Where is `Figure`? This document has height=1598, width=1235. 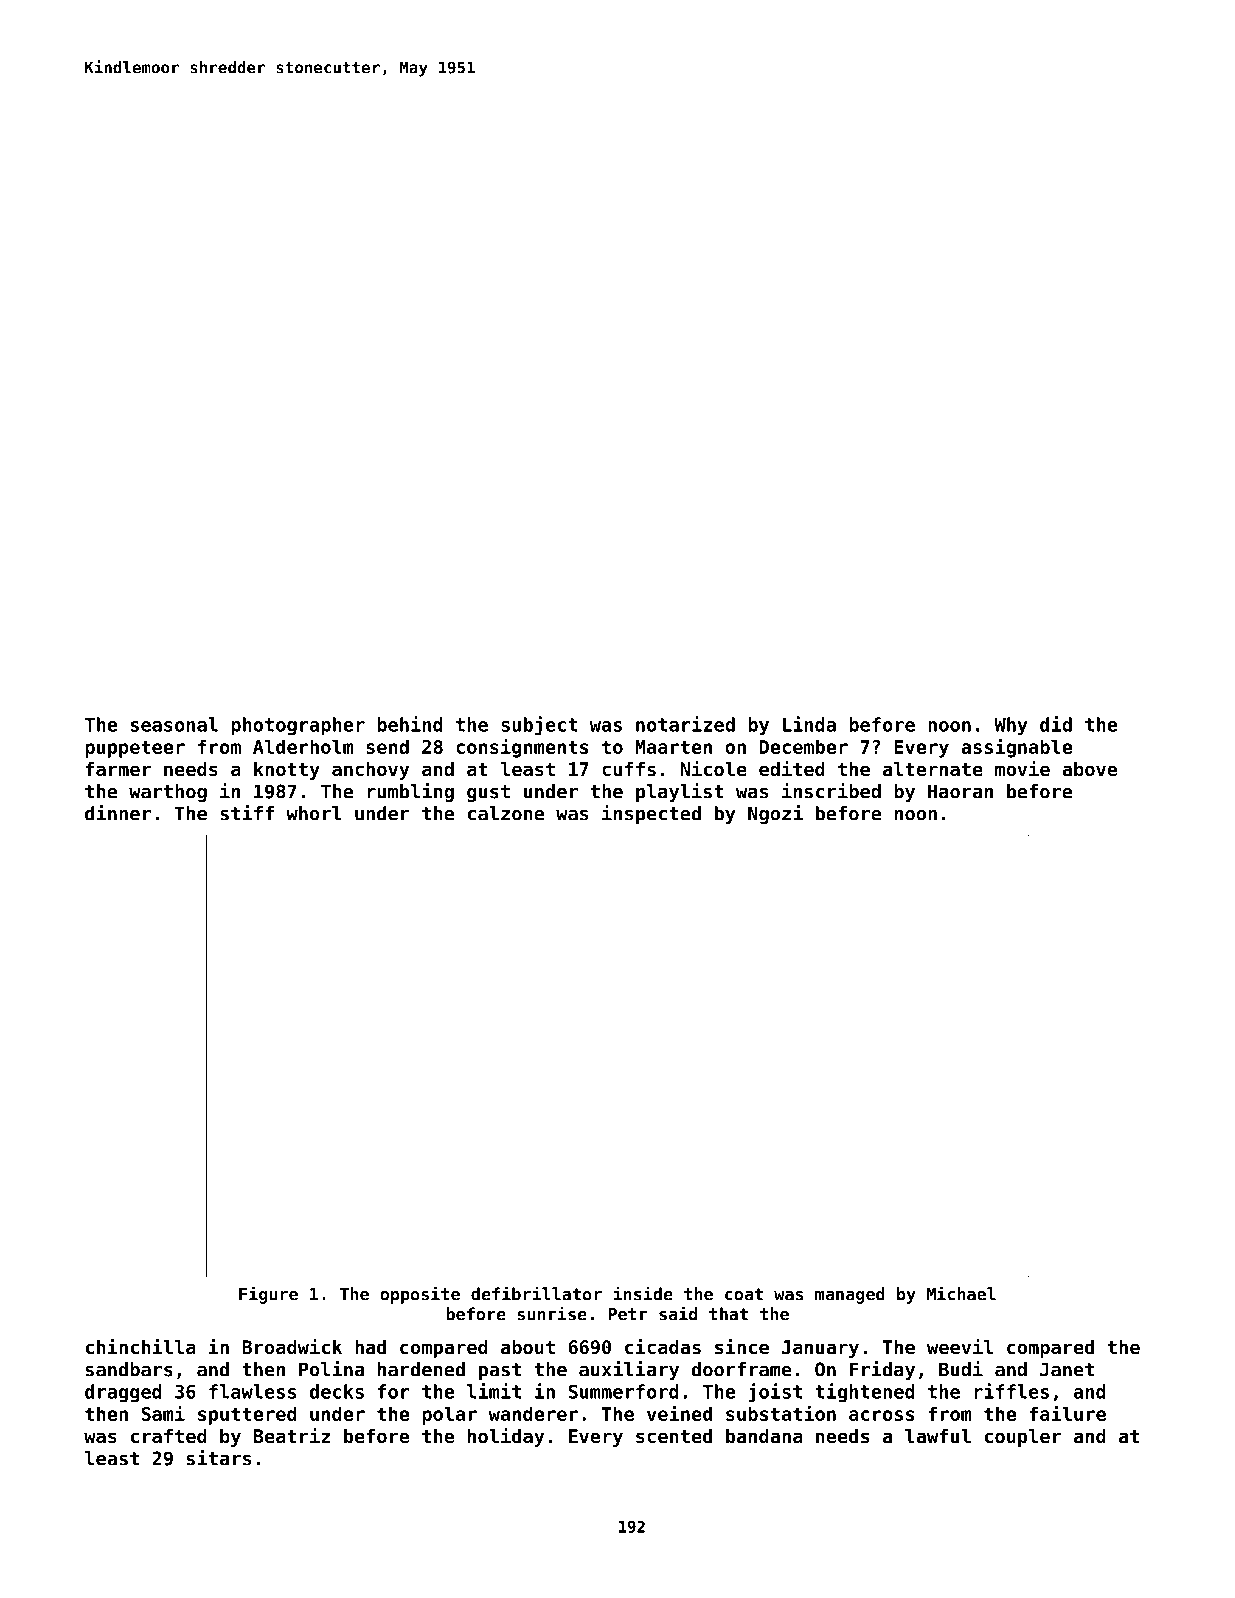 Figure is located at coordinates (268, 1295).
